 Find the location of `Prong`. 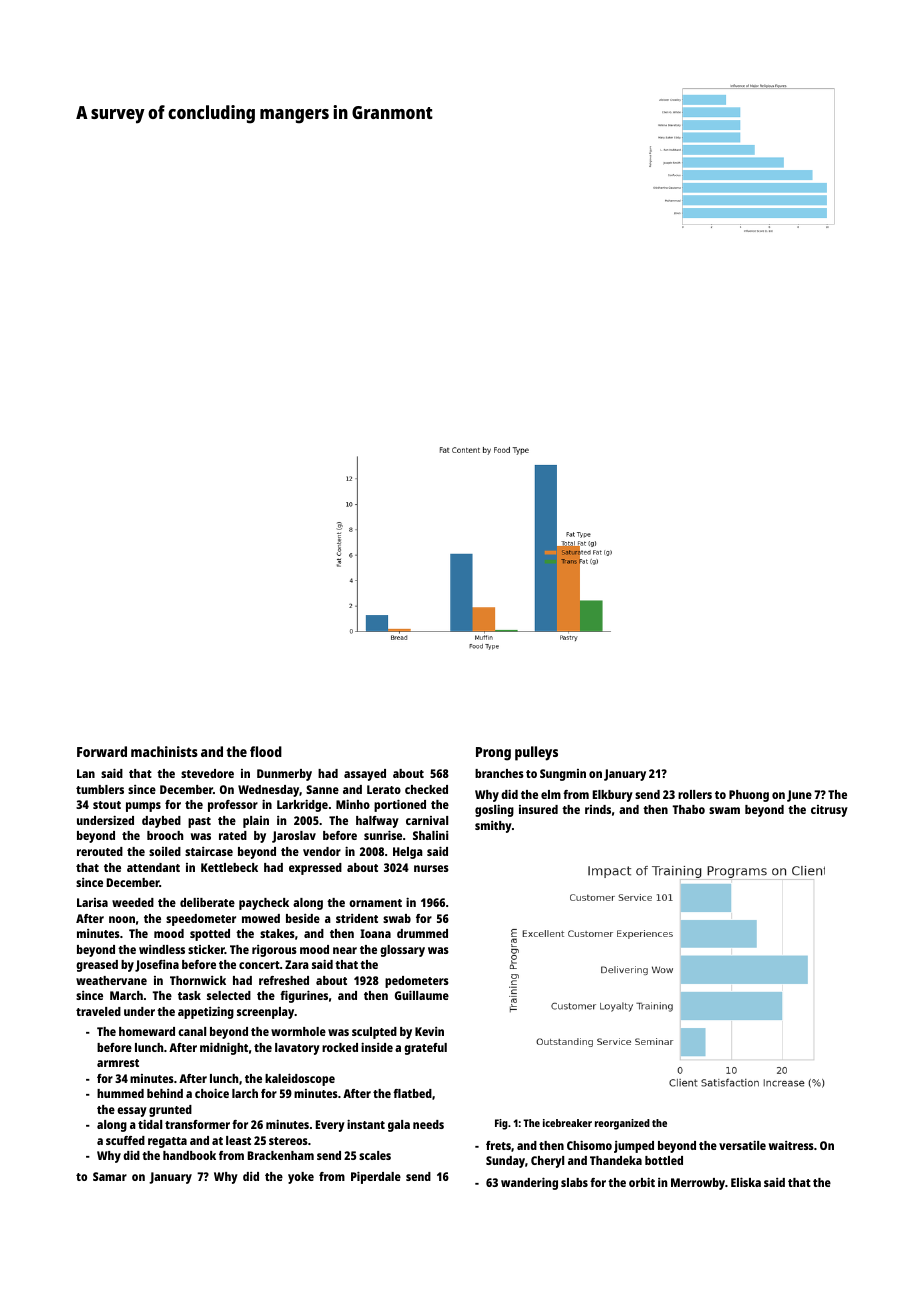

Prong is located at coordinates (493, 754).
